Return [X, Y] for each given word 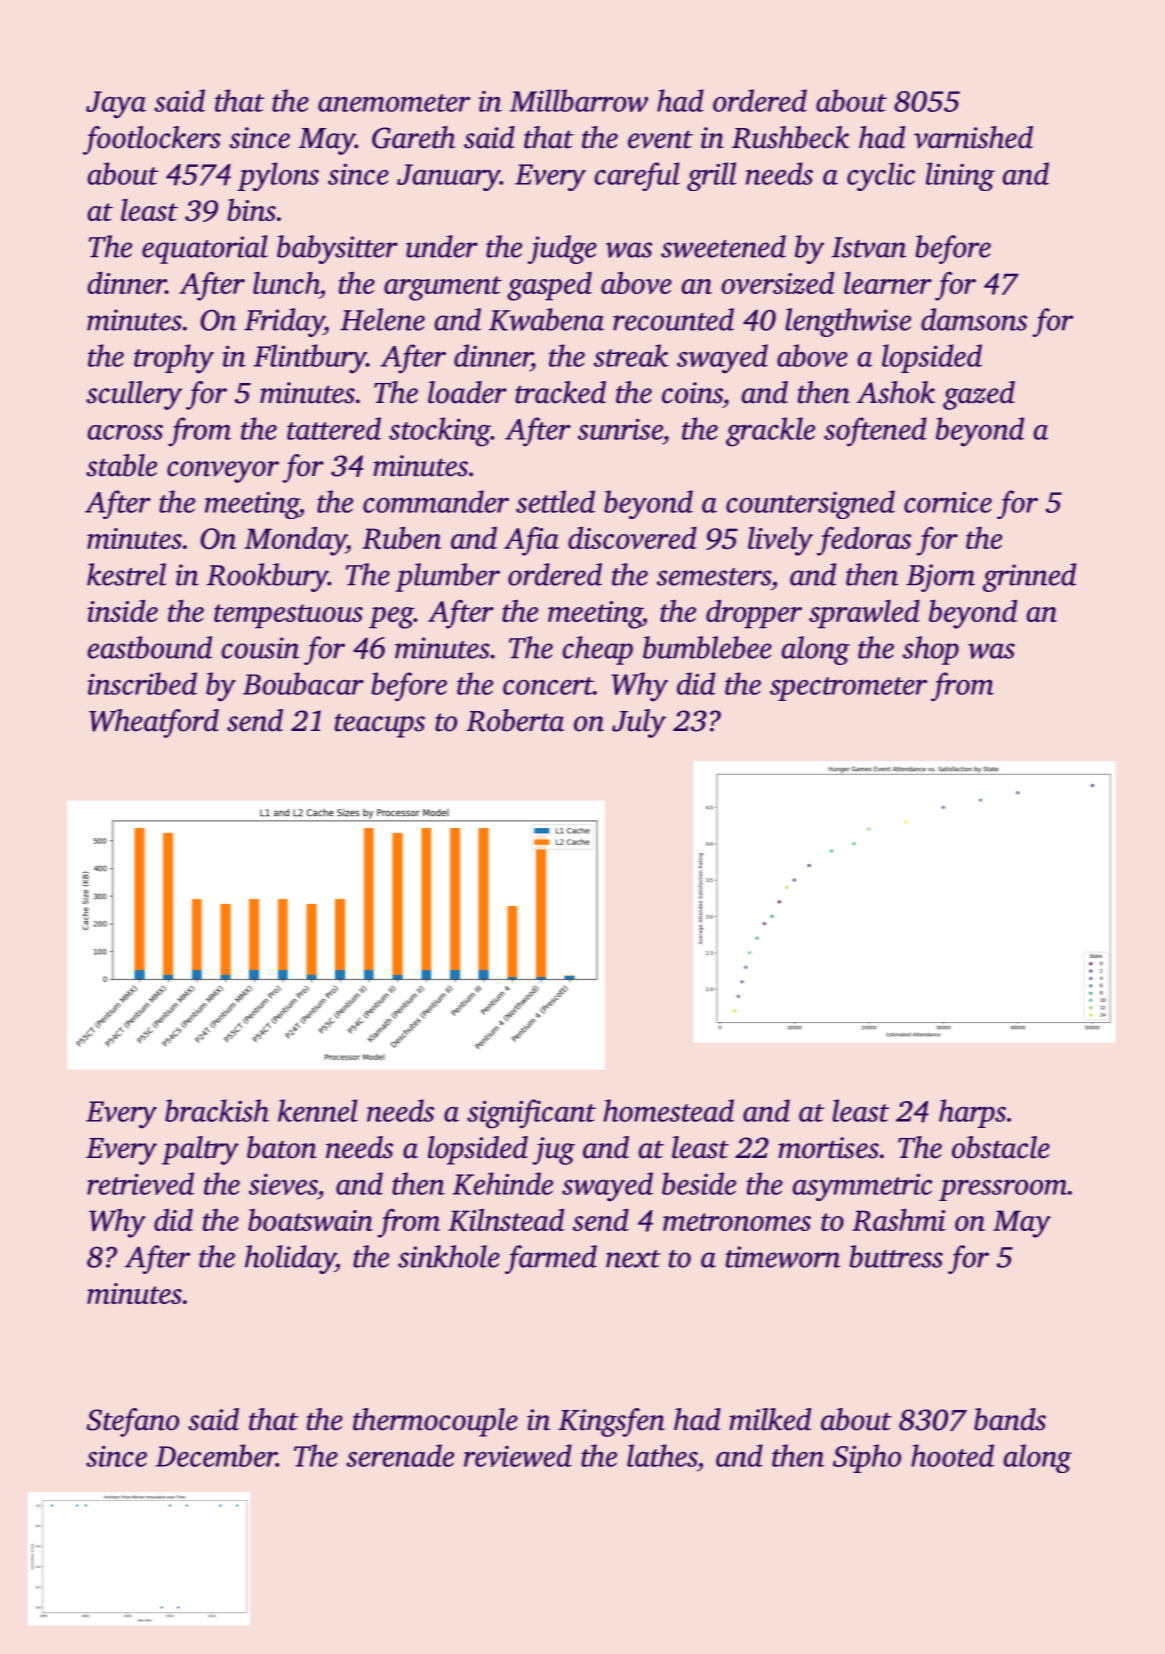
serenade [400, 1455]
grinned [1029, 577]
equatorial [205, 249]
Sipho [867, 1458]
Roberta [515, 720]
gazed [979, 395]
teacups [380, 725]
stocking [440, 432]
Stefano [132, 1422]
